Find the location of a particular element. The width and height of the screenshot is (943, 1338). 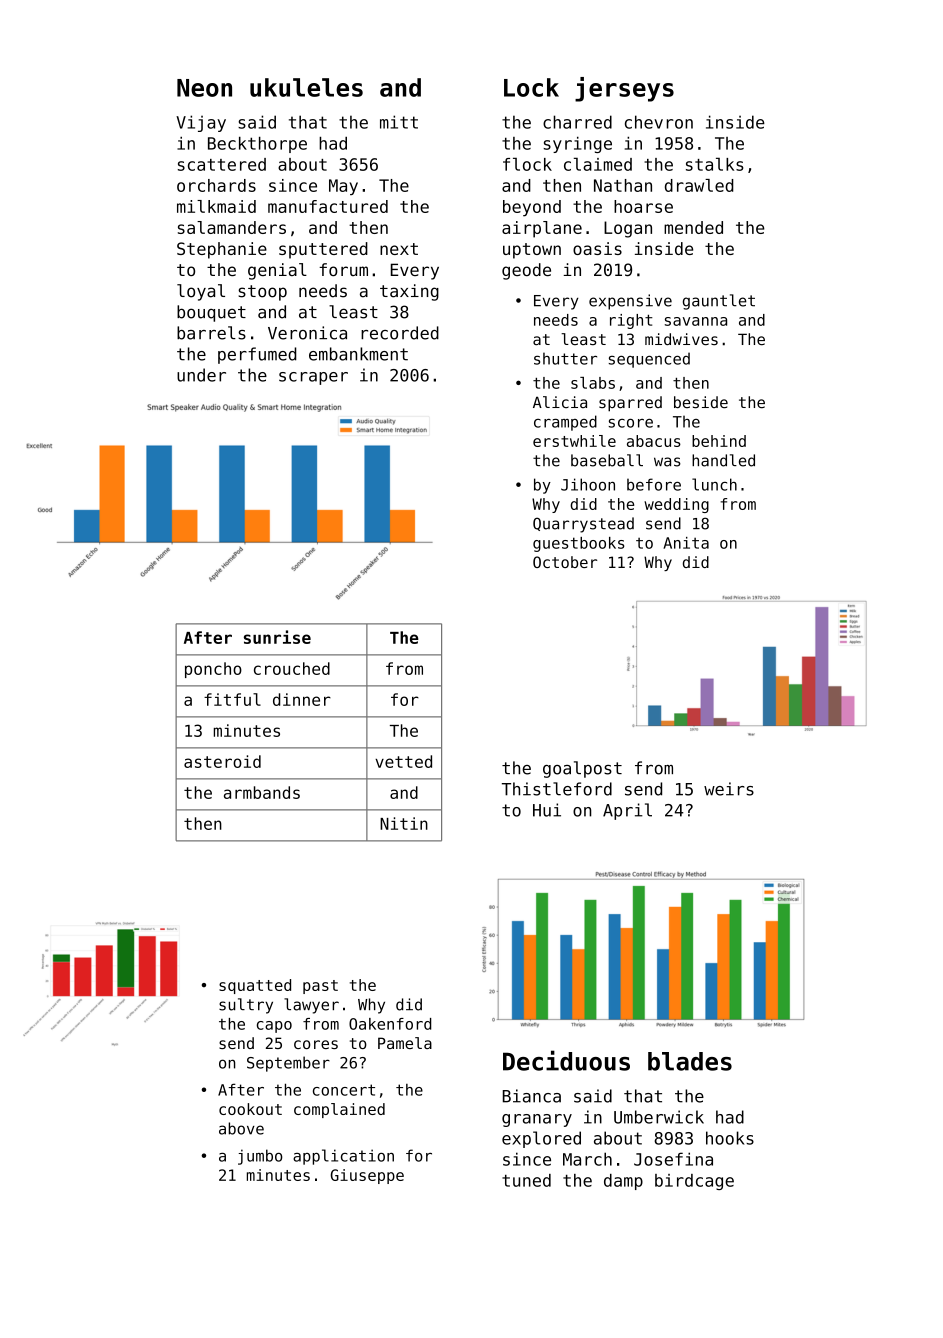

mitt is located at coordinates (399, 122).
